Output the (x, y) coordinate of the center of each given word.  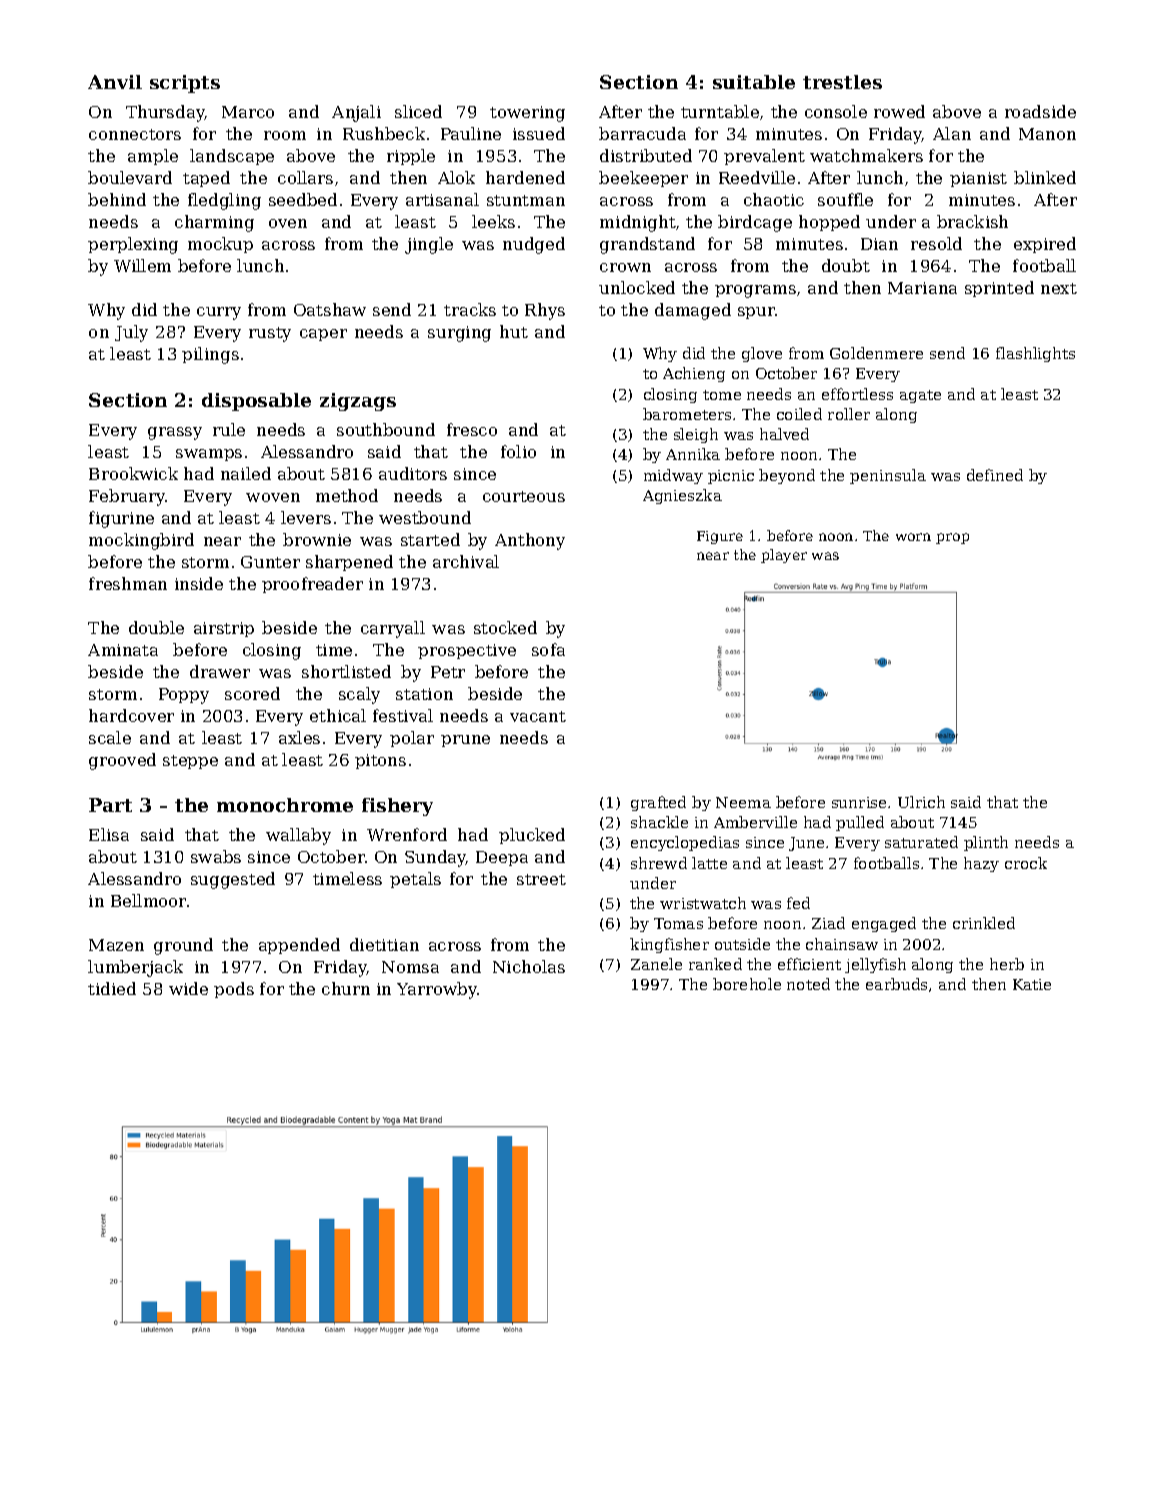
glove (762, 354)
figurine (121, 519)
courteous (524, 496)
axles (299, 737)
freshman (128, 583)
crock (1026, 863)
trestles (842, 82)
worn (913, 537)
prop (952, 538)
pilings (210, 355)
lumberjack (135, 968)
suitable (754, 82)
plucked (532, 836)
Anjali (356, 113)
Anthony (530, 541)
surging (459, 334)
